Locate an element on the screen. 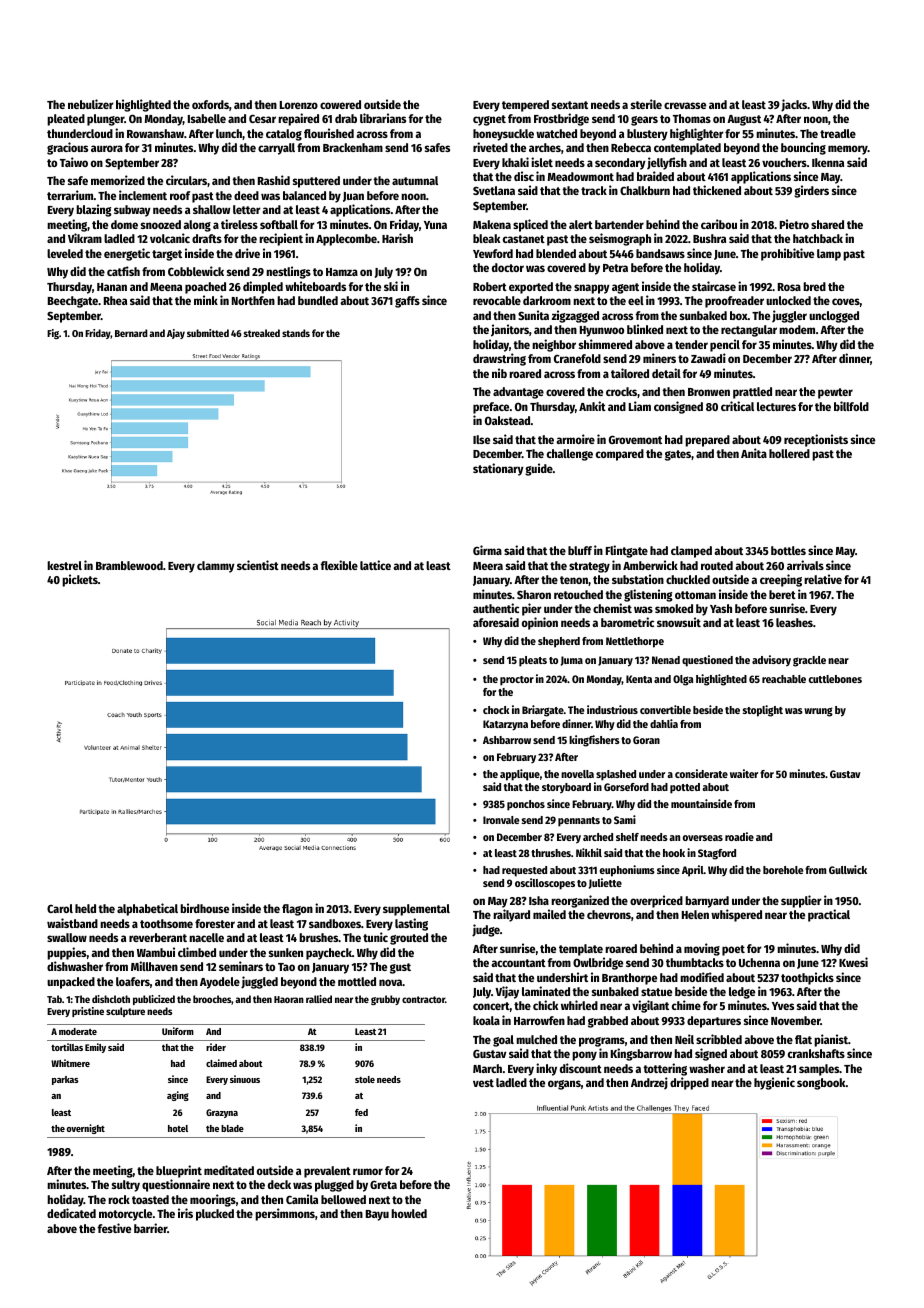  Rashid is located at coordinates (274, 180).
